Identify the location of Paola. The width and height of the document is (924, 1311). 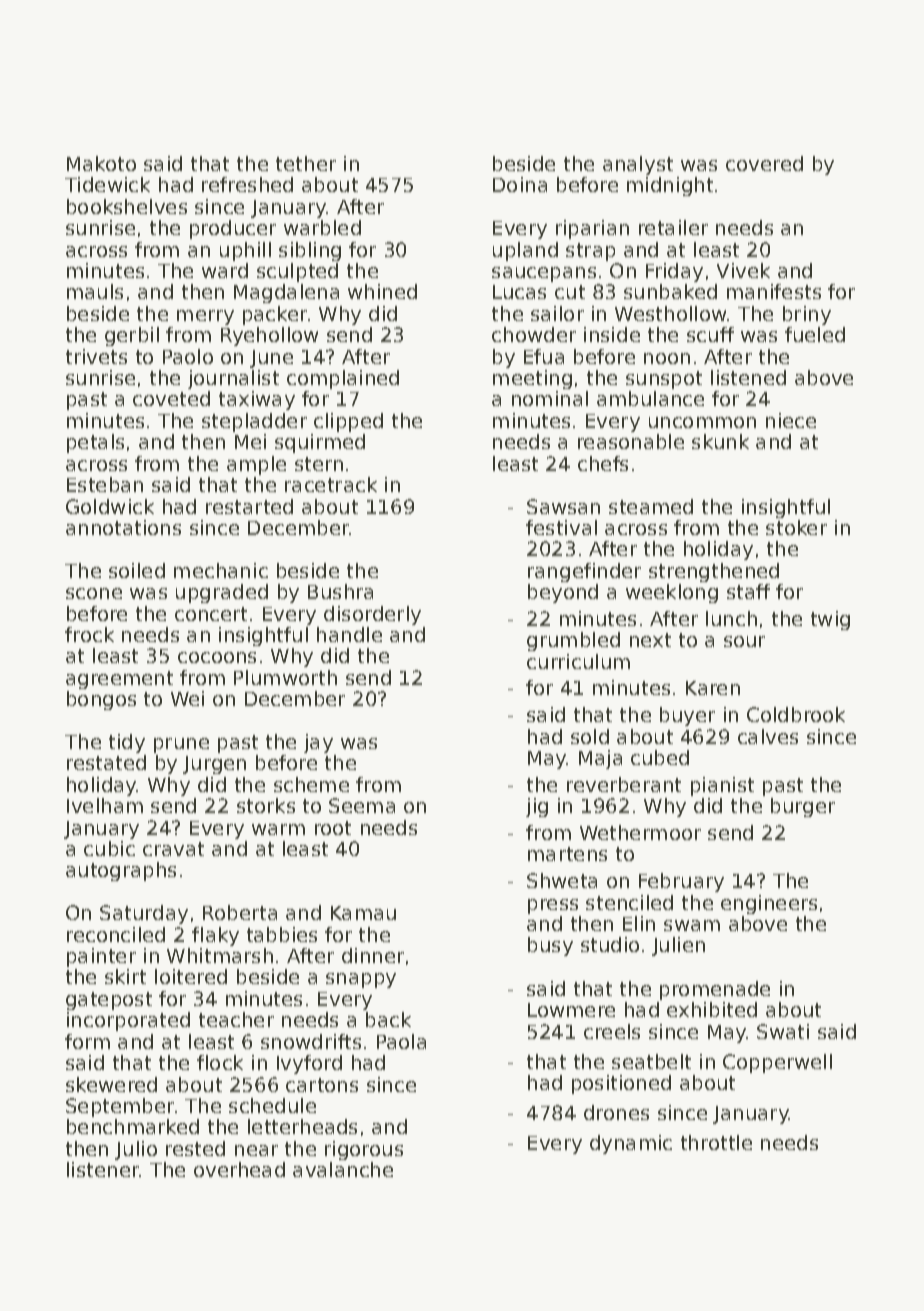
(401, 1041).
